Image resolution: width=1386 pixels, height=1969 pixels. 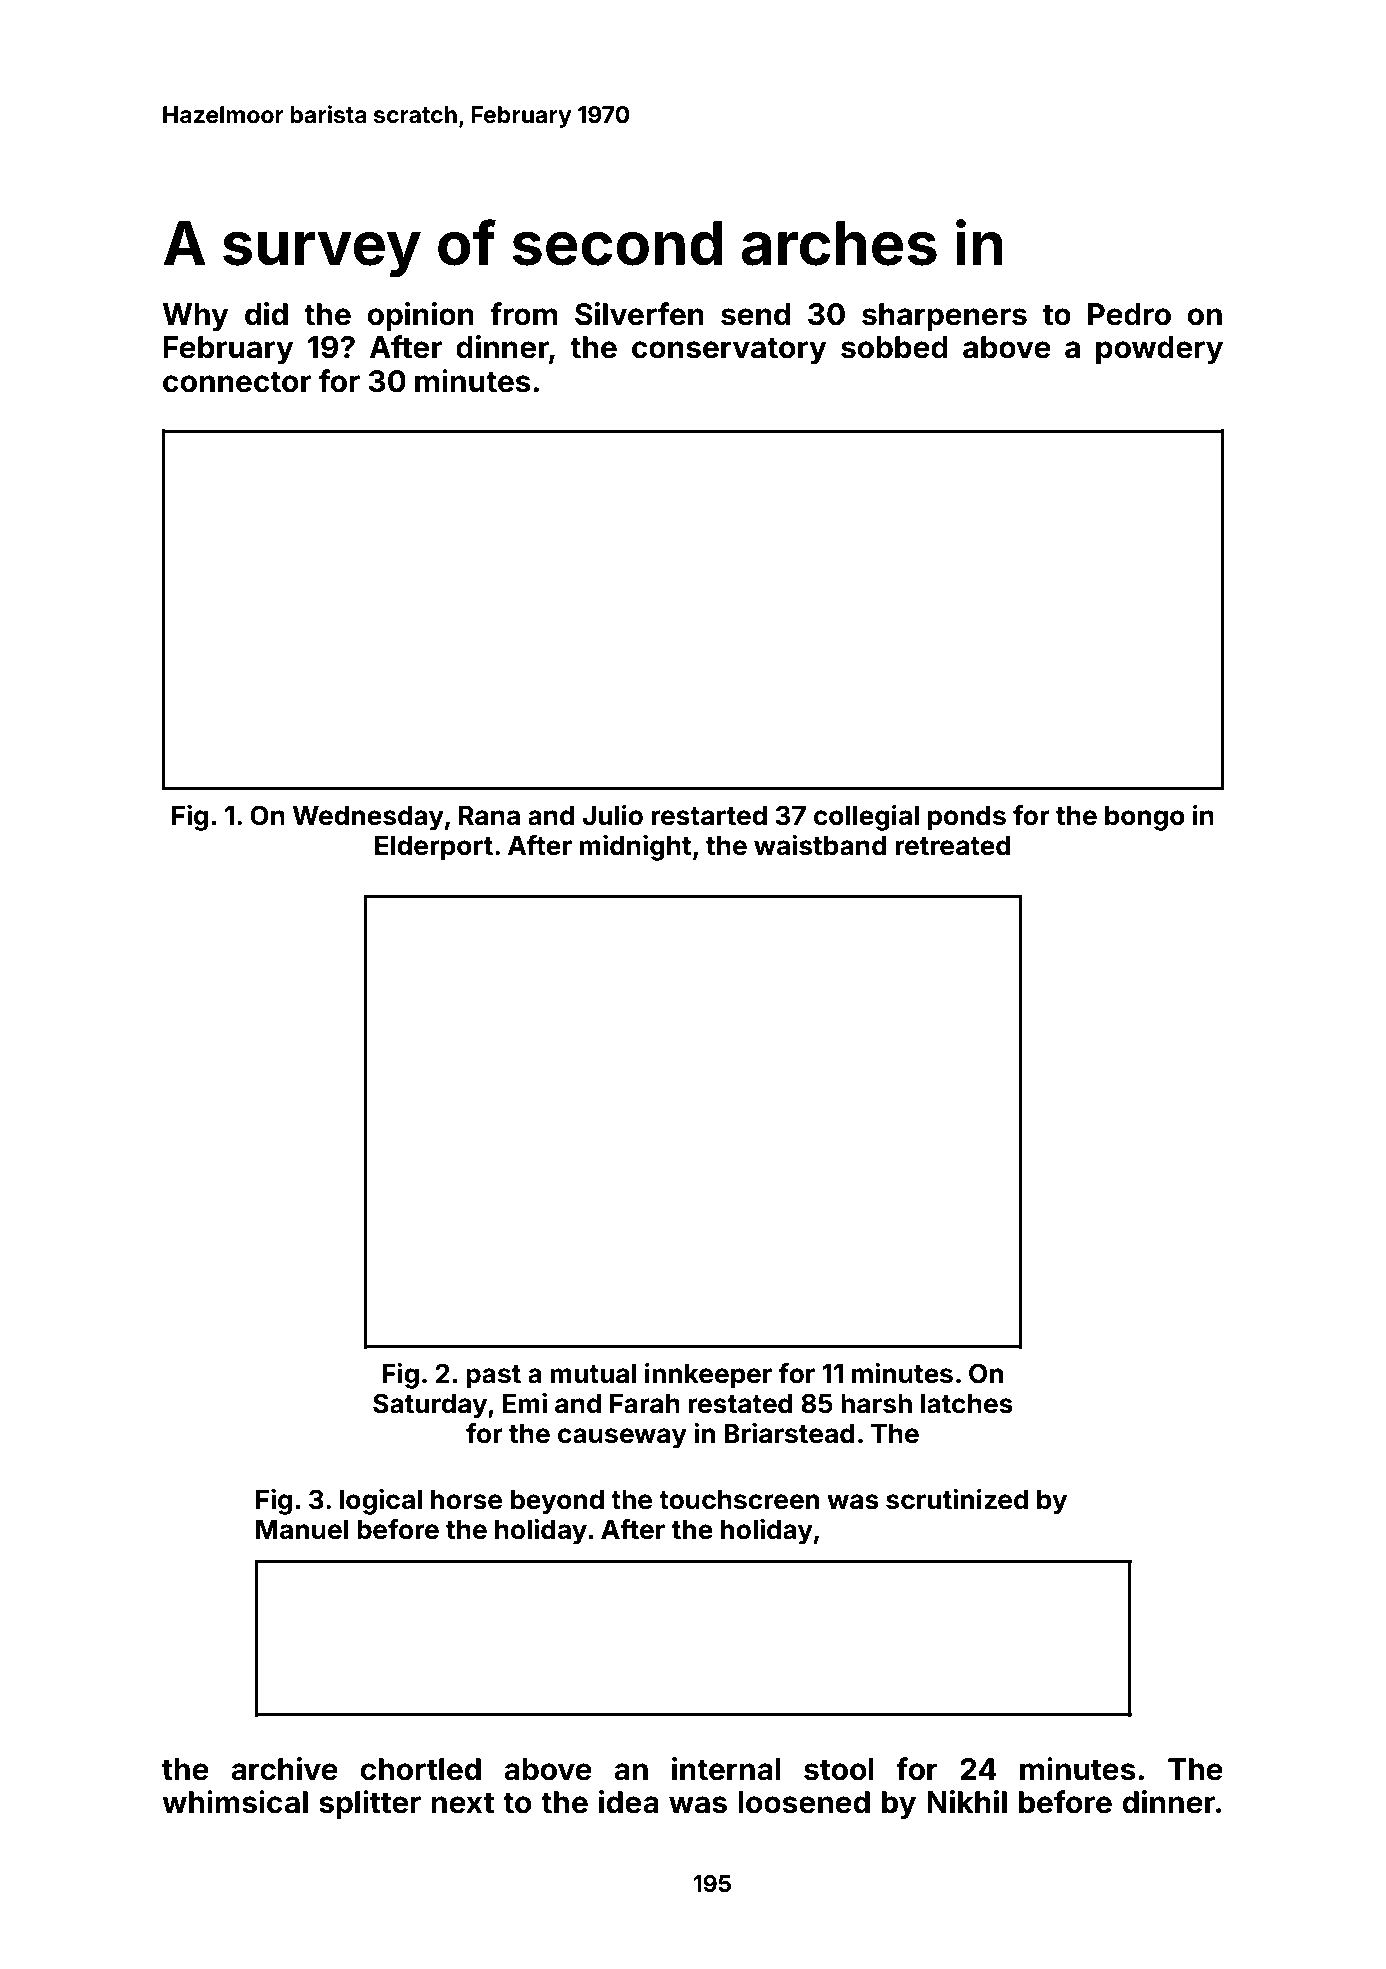 What do you see at coordinates (237, 382) in the page?
I see `connector` at bounding box center [237, 382].
